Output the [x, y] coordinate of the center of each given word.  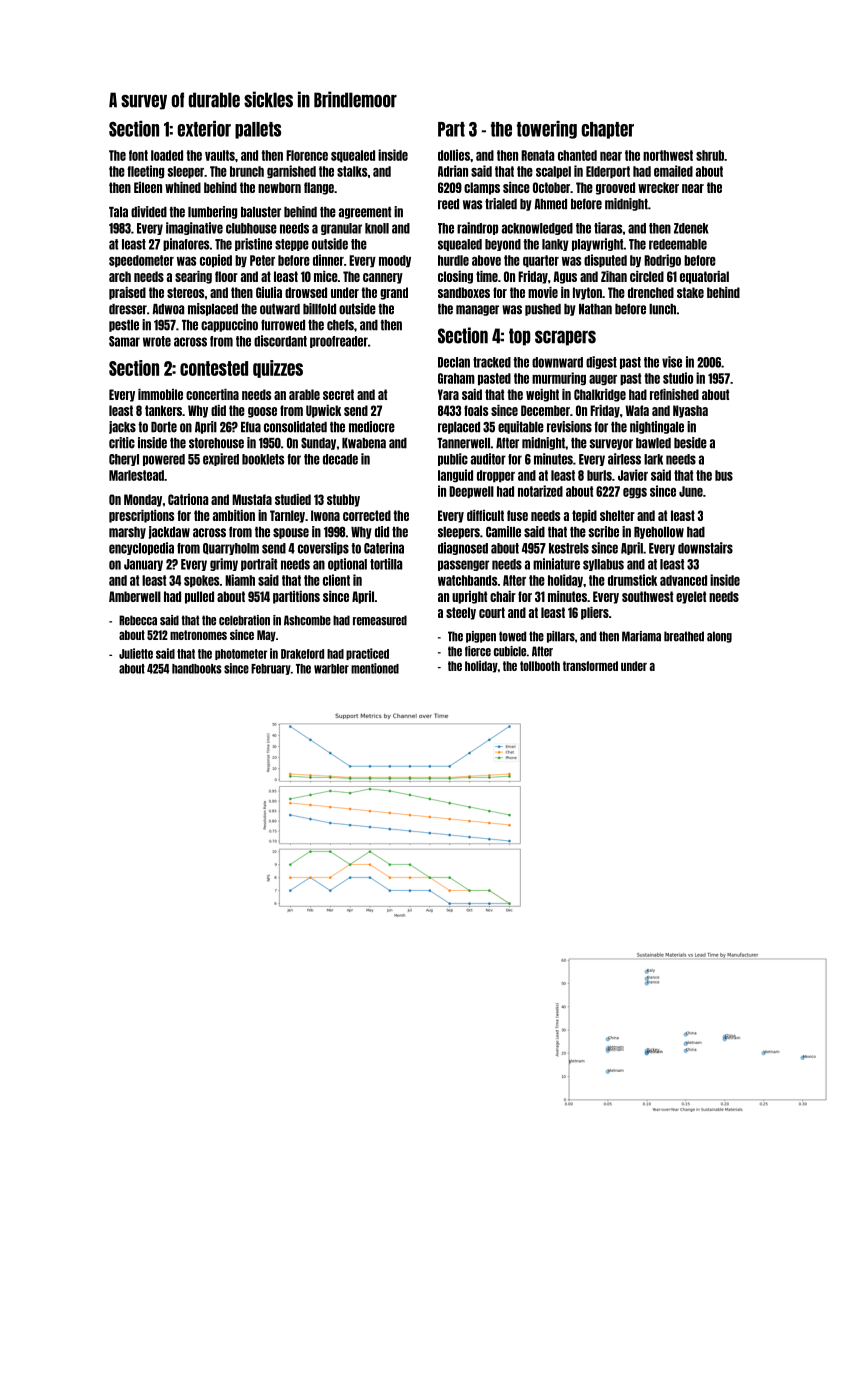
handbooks [197, 669]
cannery [383, 278]
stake [690, 292]
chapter [607, 130]
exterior [204, 129]
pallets [258, 130]
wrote [157, 341]
